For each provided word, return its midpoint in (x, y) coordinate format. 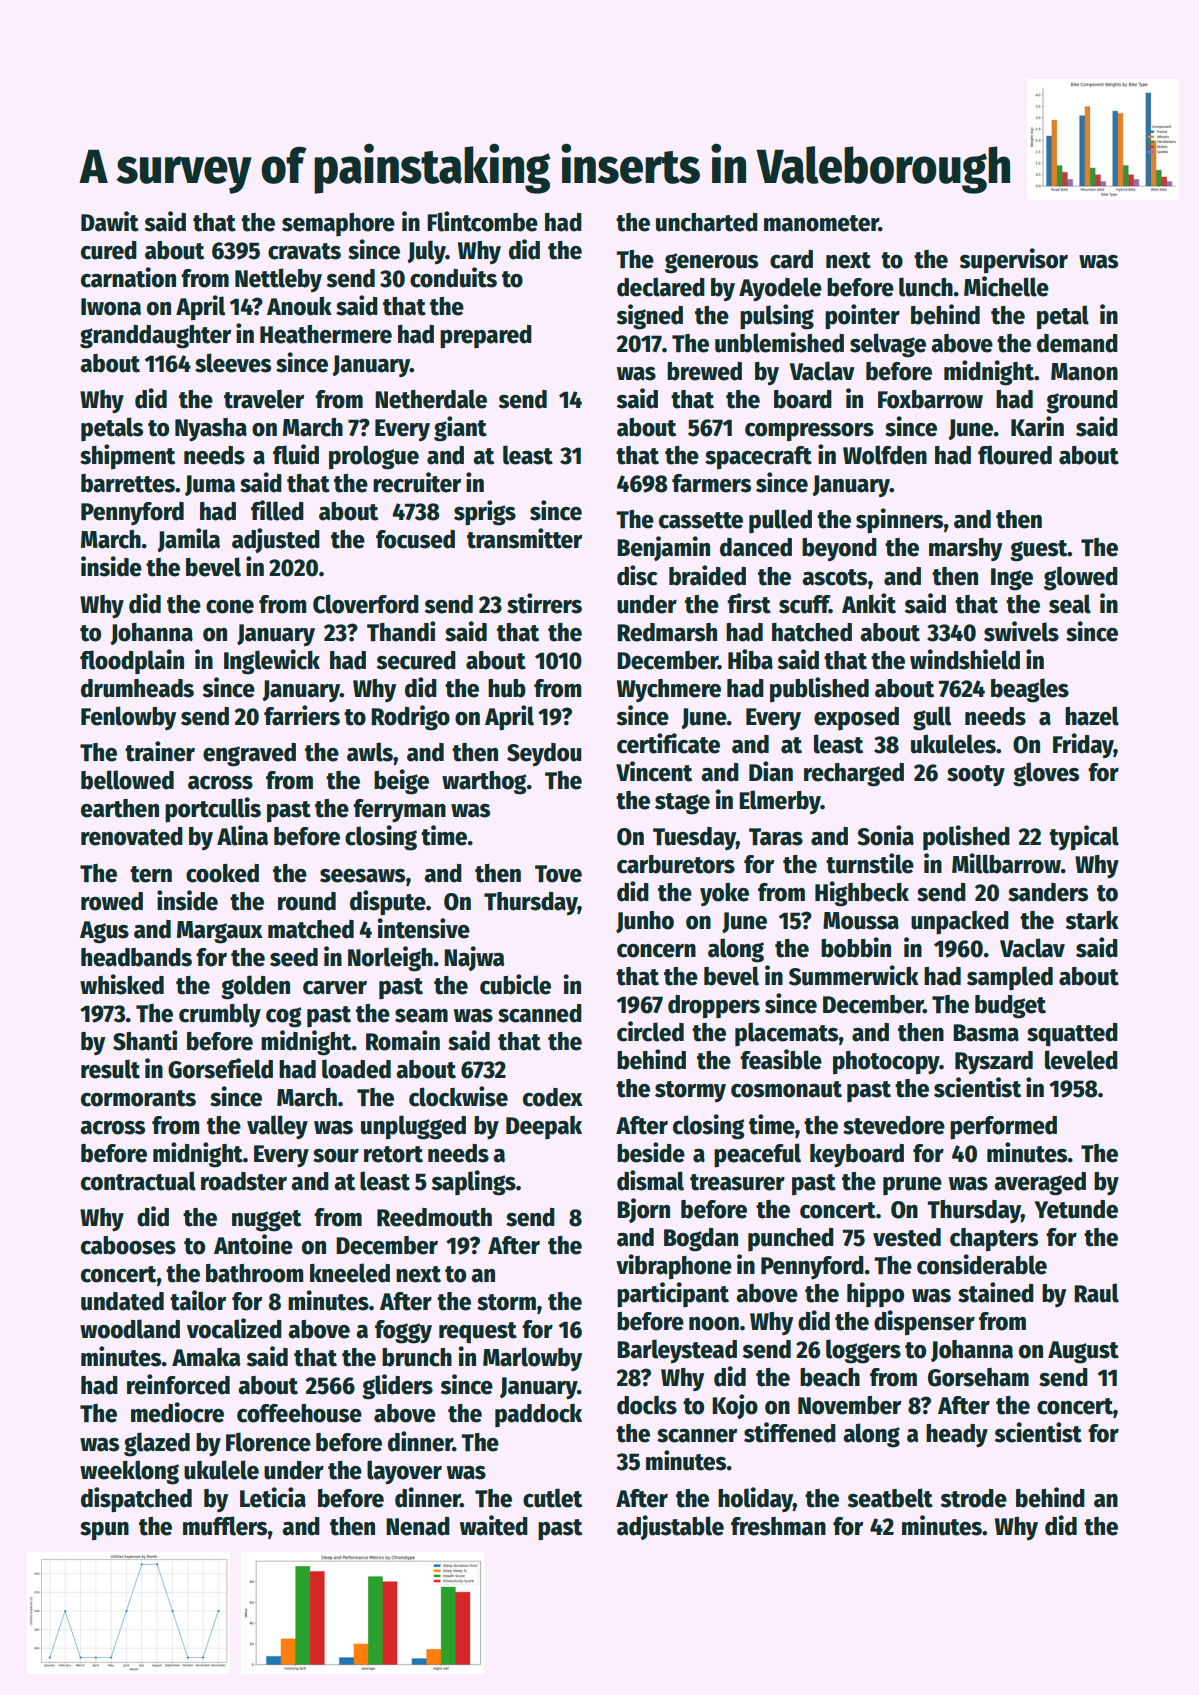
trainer (160, 751)
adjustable (670, 1527)
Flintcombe (482, 221)
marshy (965, 550)
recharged (854, 775)
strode (974, 1498)
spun (104, 1531)
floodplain (132, 661)
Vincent (654, 771)
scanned (540, 1013)
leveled (1081, 1060)
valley (277, 1127)
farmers (711, 483)
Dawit (110, 221)
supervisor (1014, 261)
